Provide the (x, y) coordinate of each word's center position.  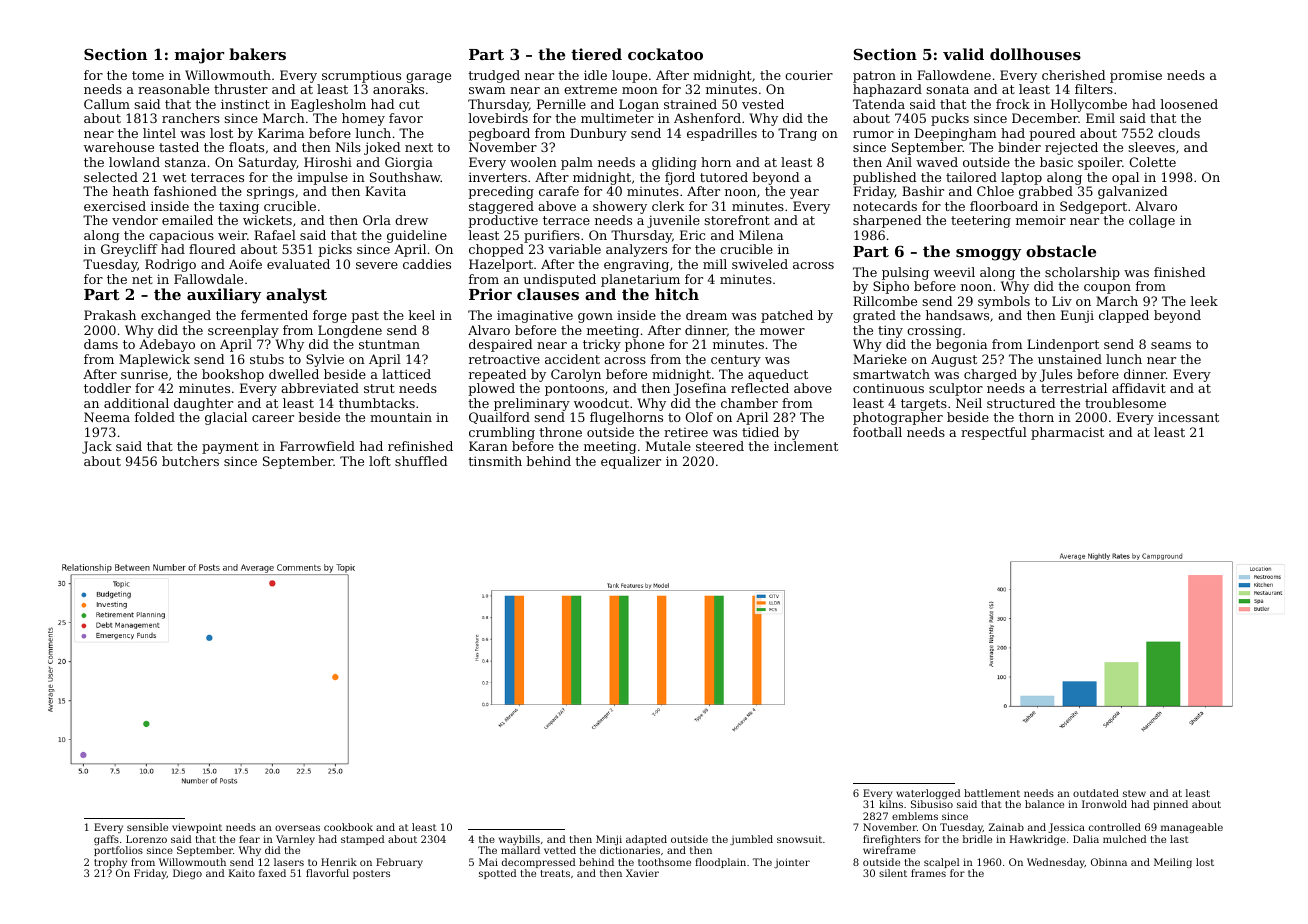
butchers (190, 461)
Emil (1100, 118)
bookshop (233, 375)
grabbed (1046, 192)
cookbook (348, 827)
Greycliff (129, 250)
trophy (110, 863)
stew (1134, 793)
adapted (646, 840)
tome (148, 75)
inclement (806, 446)
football (877, 432)
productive (503, 221)
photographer (898, 418)
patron (874, 77)
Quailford (499, 418)
